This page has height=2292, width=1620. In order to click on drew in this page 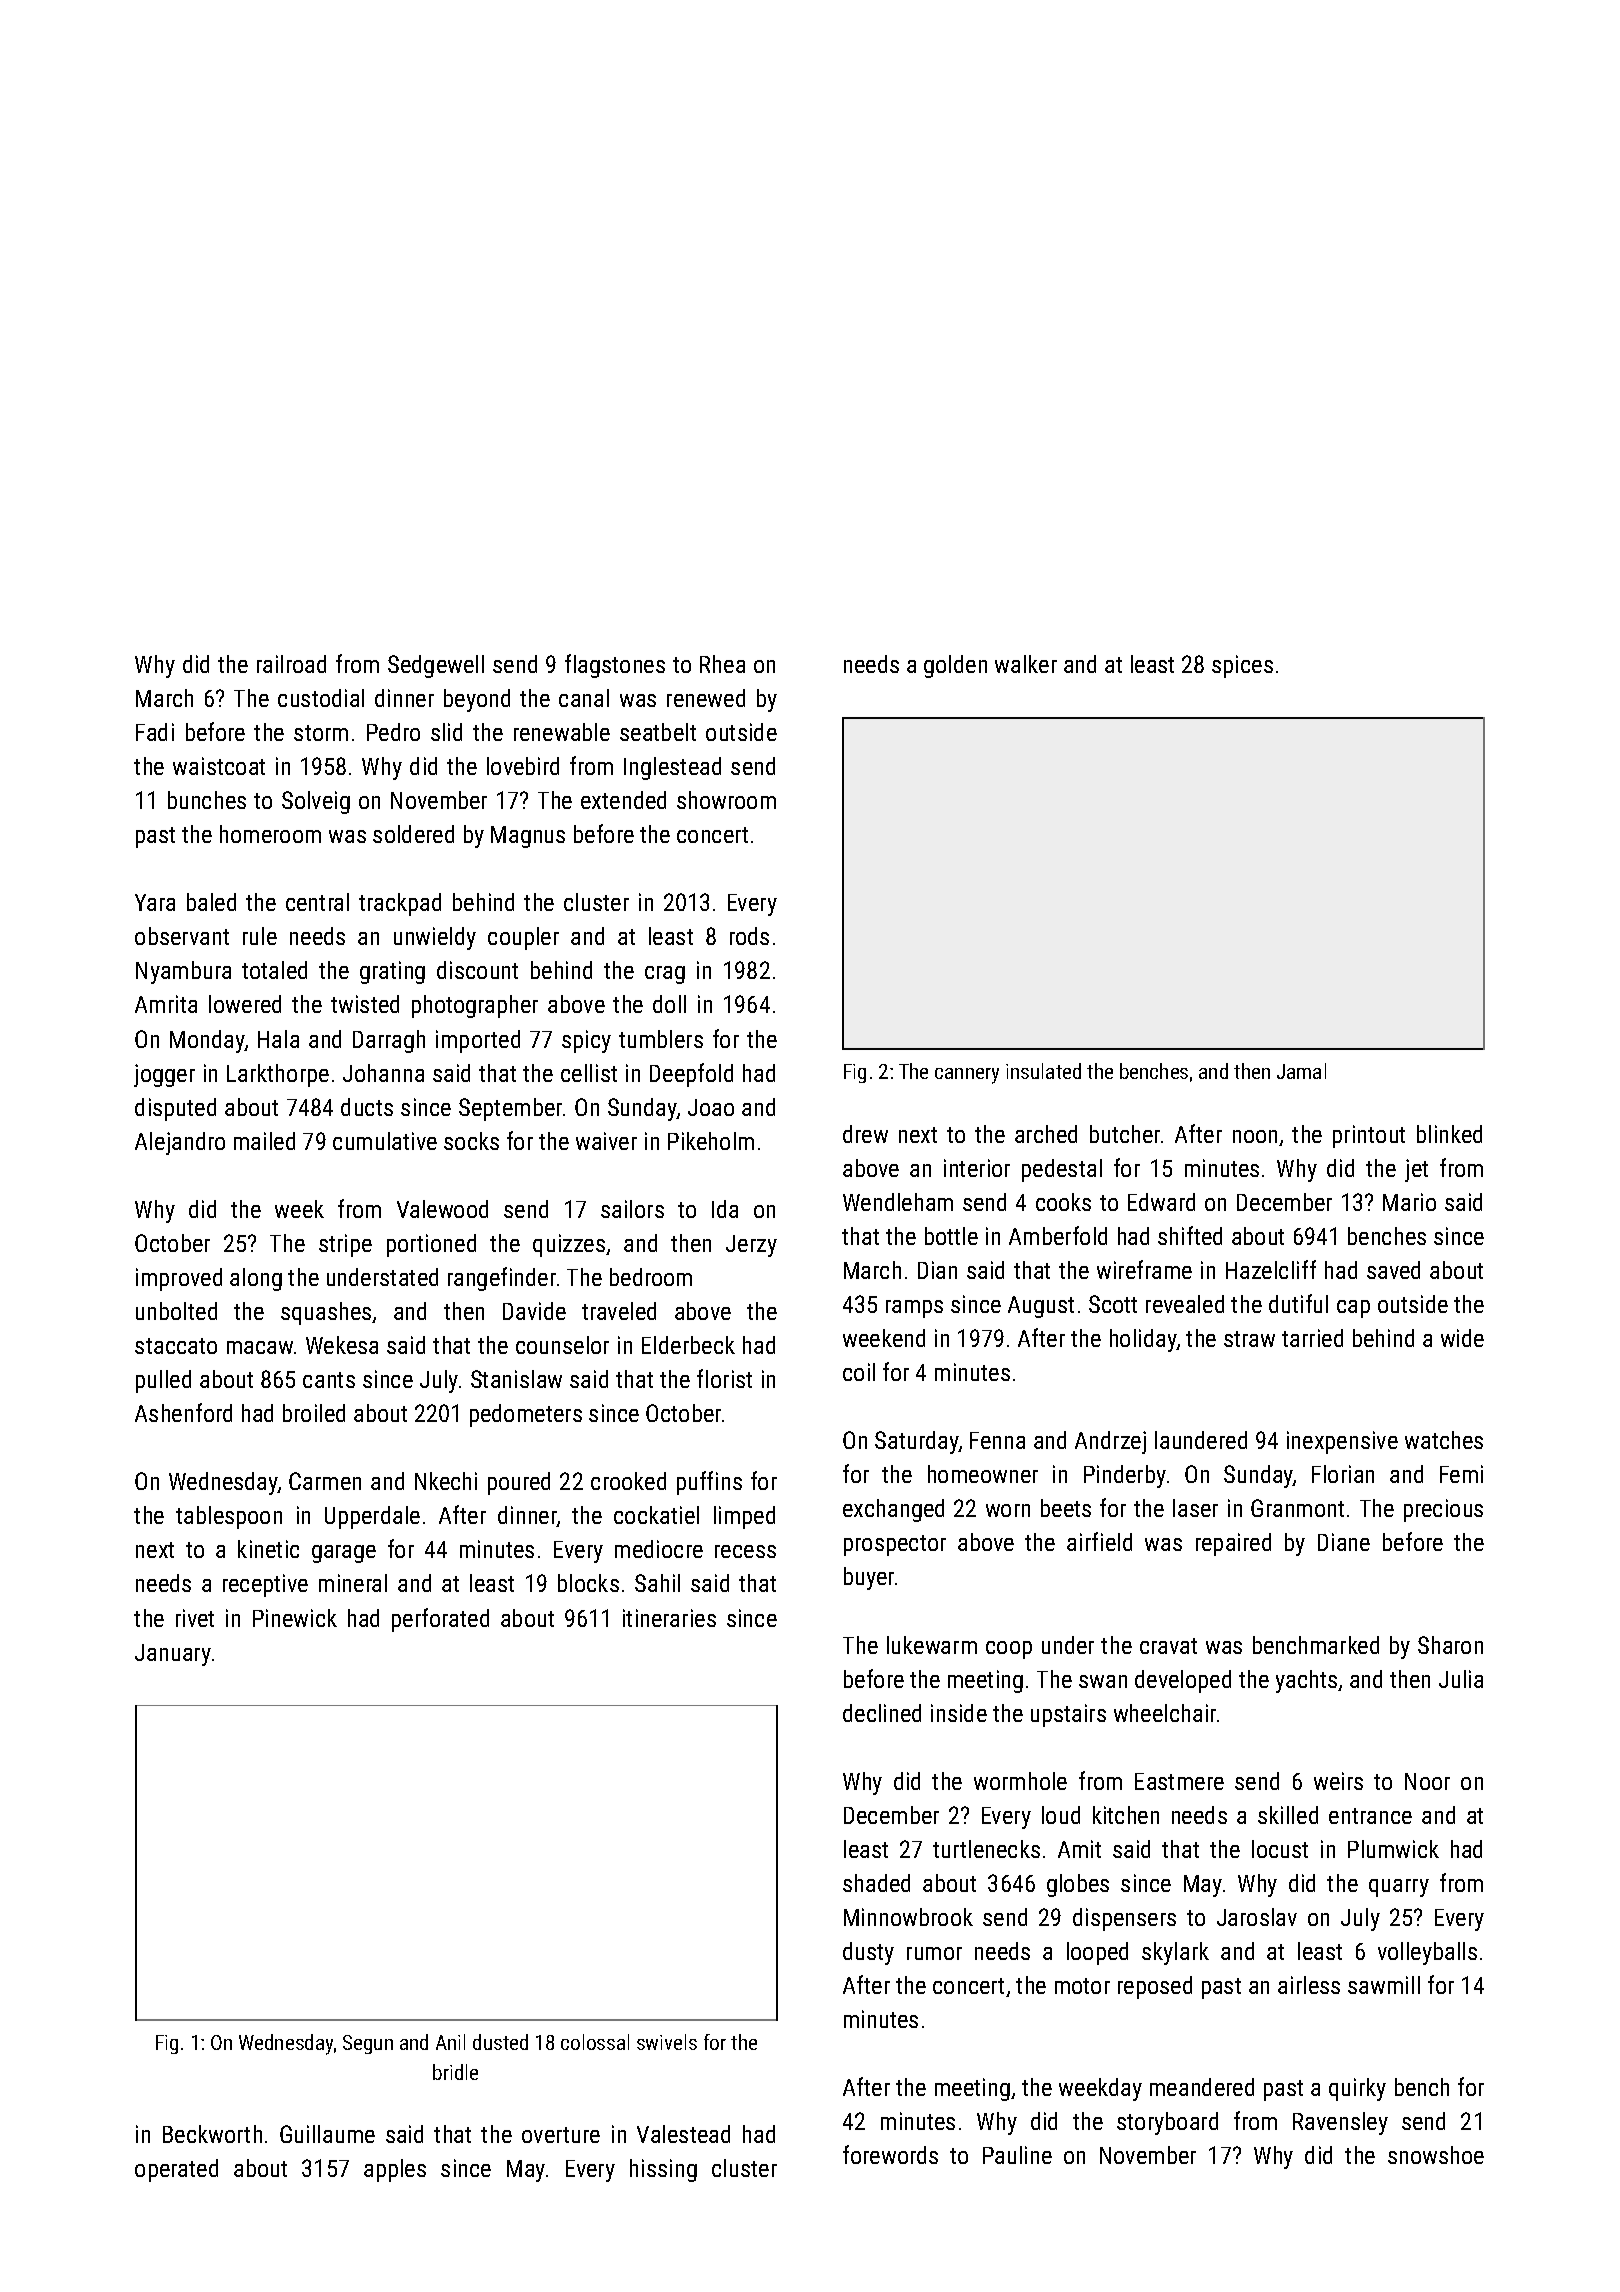, I will do `click(865, 1134)`.
